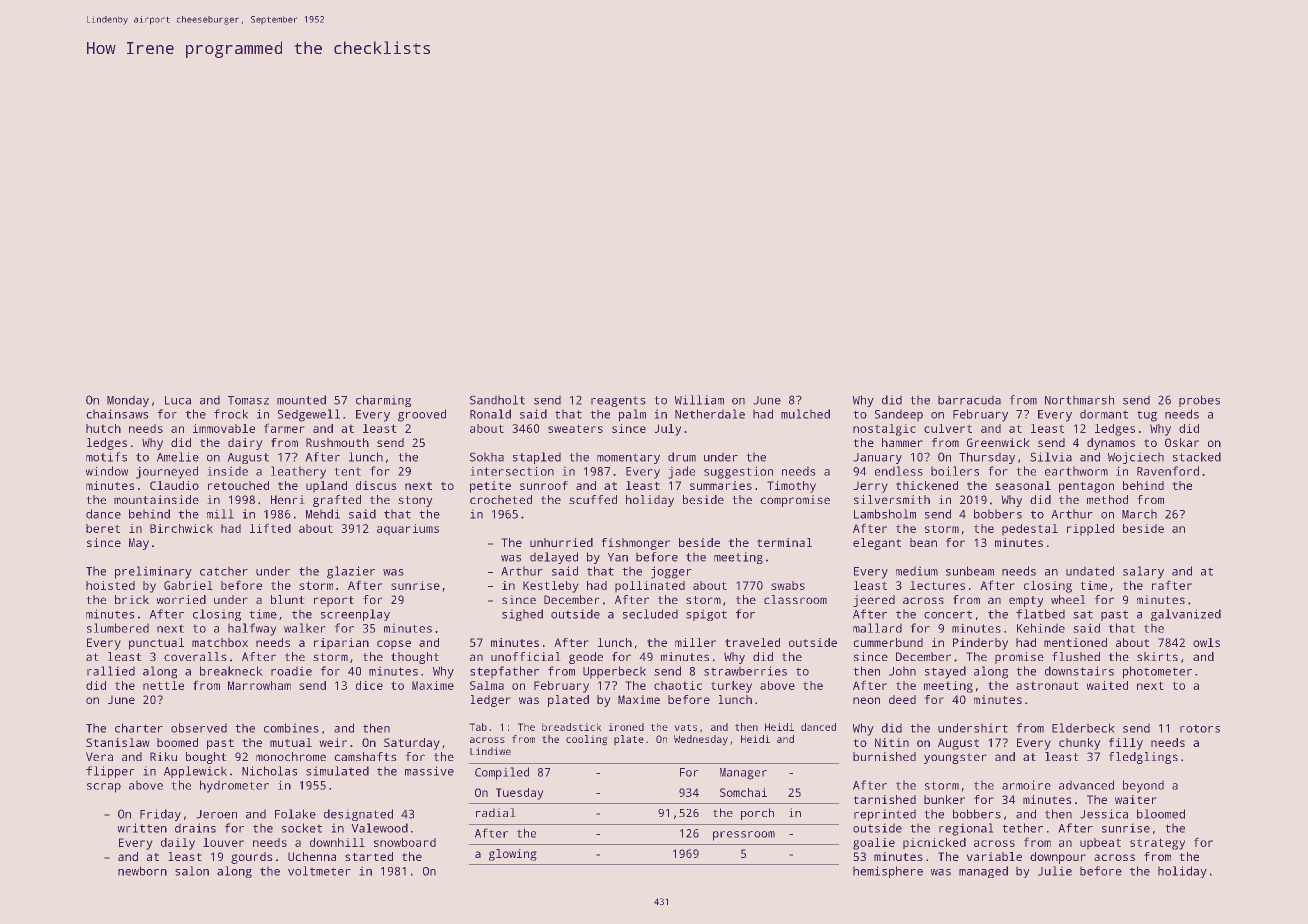 Image resolution: width=1308 pixels, height=924 pixels. What do you see at coordinates (358, 815) in the document?
I see `designated` at bounding box center [358, 815].
